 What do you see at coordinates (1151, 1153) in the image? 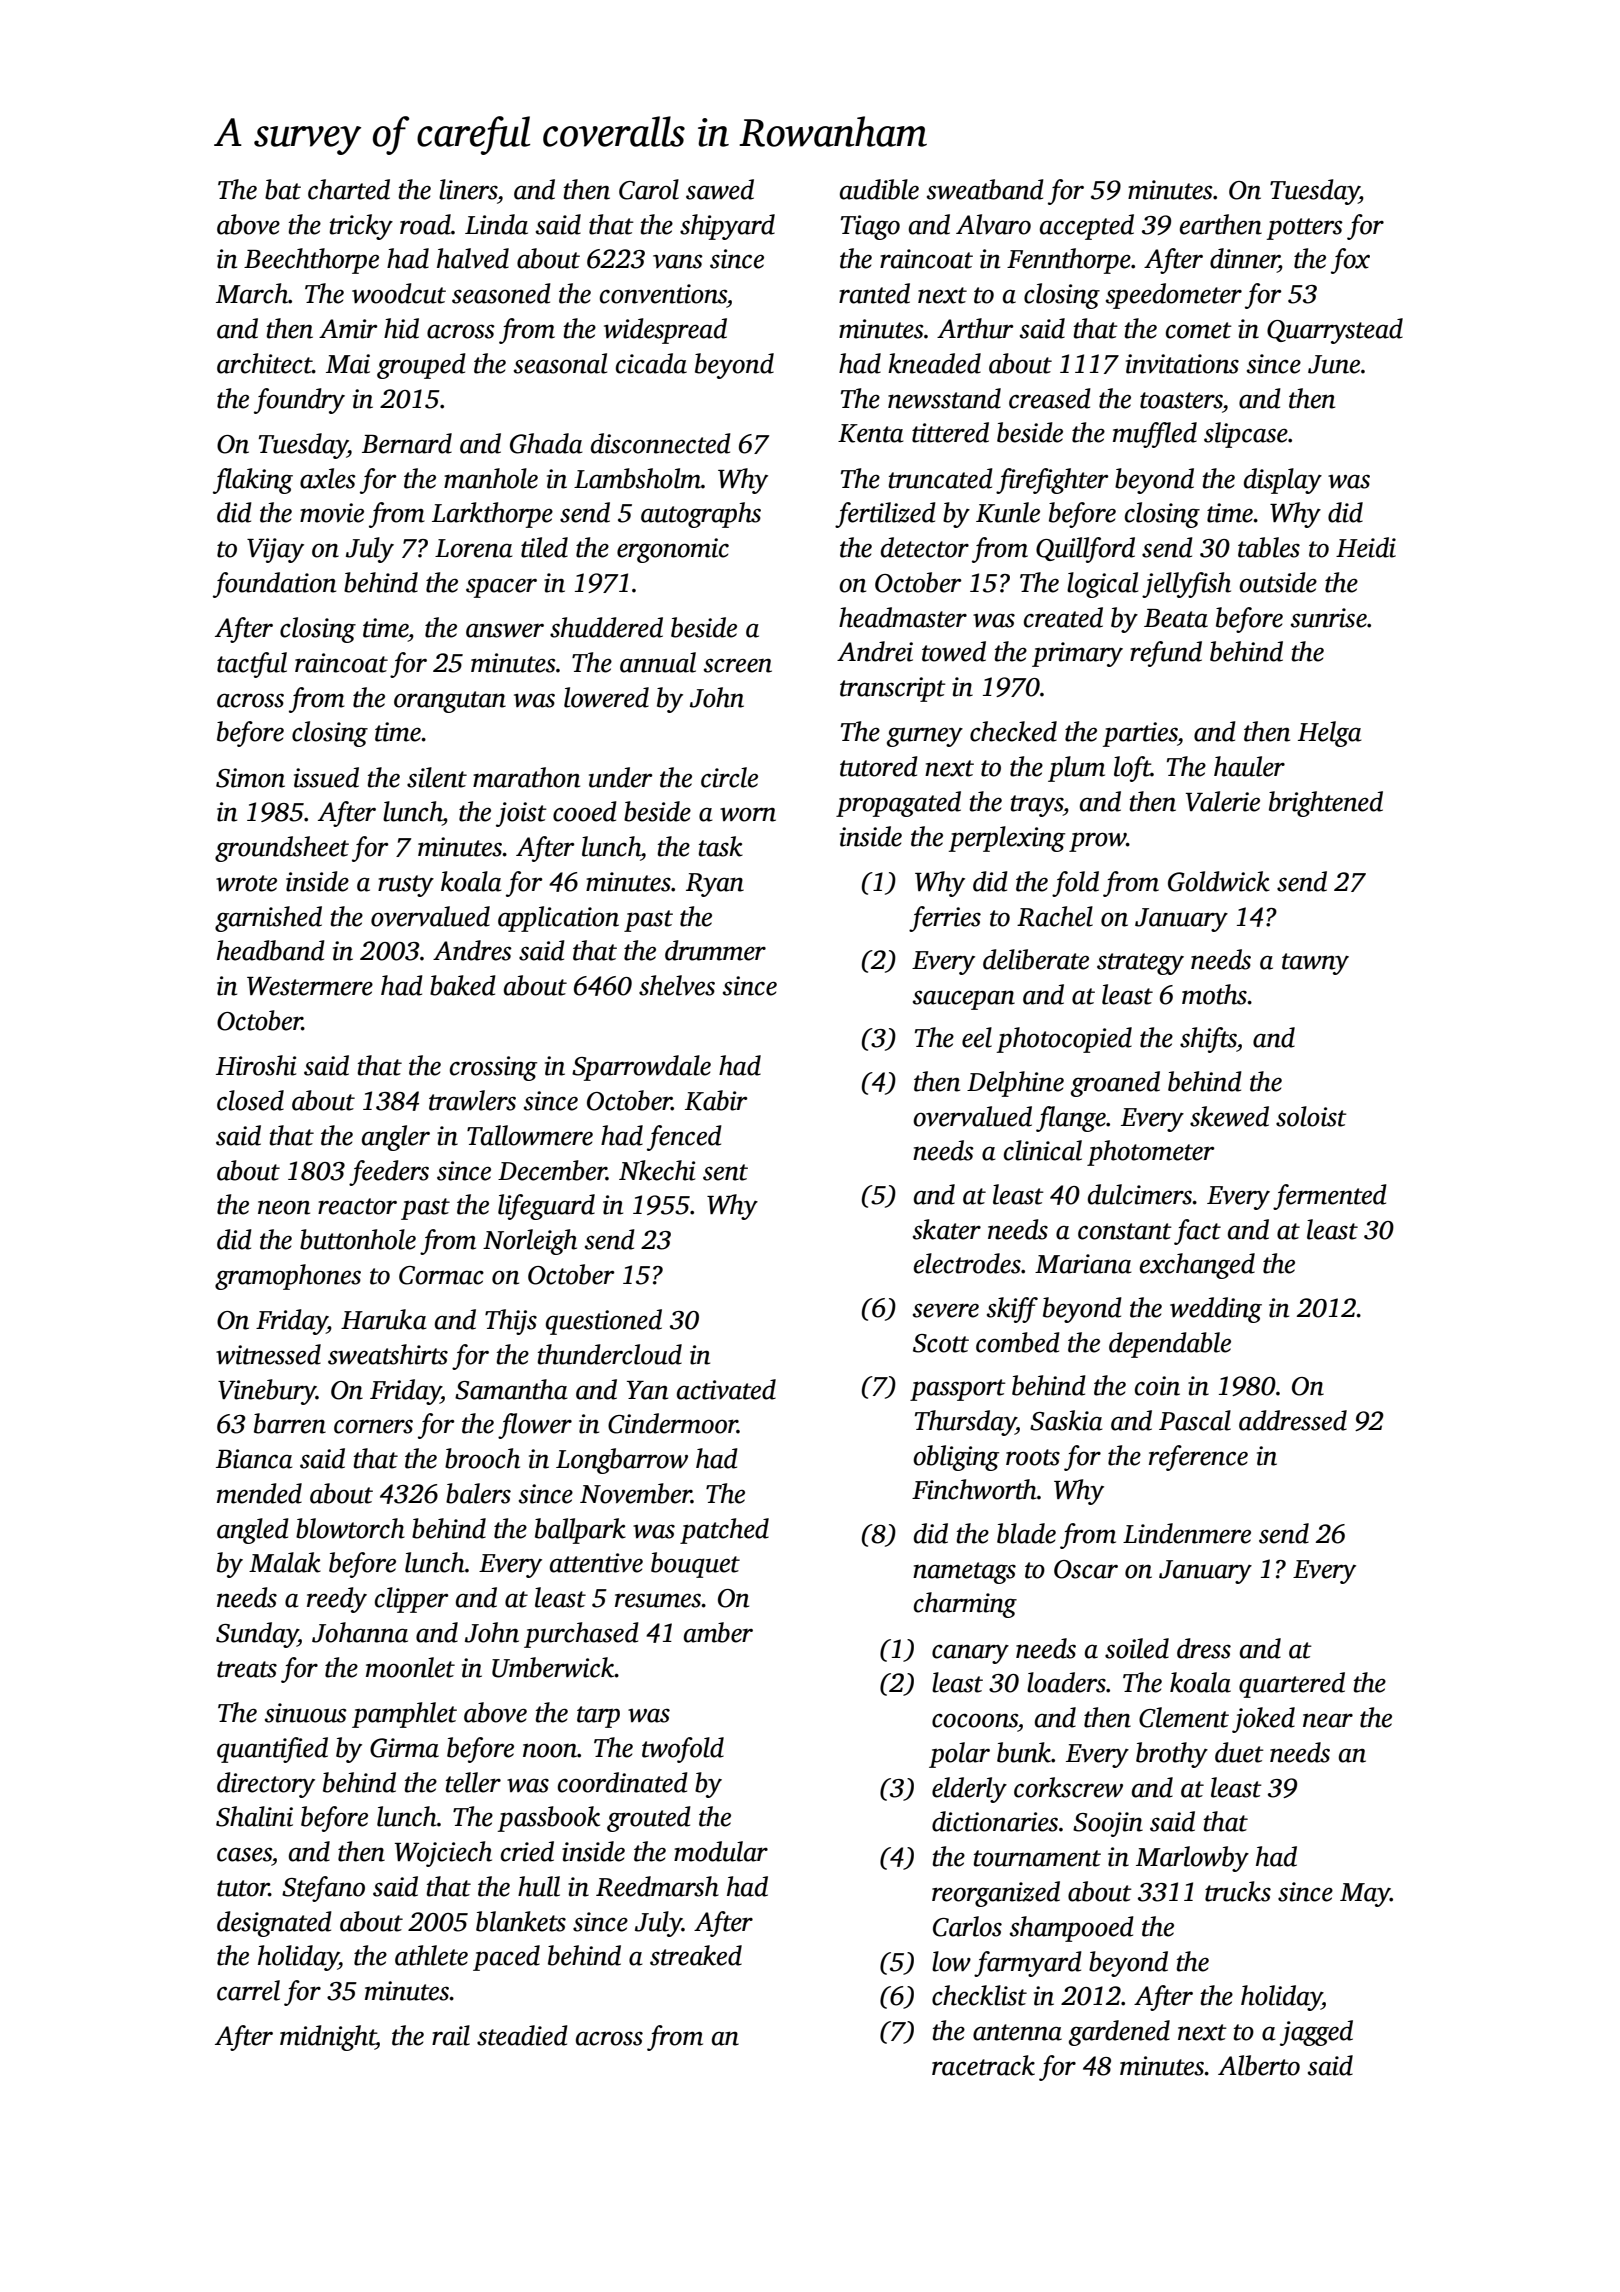
I see `photometer` at bounding box center [1151, 1153].
